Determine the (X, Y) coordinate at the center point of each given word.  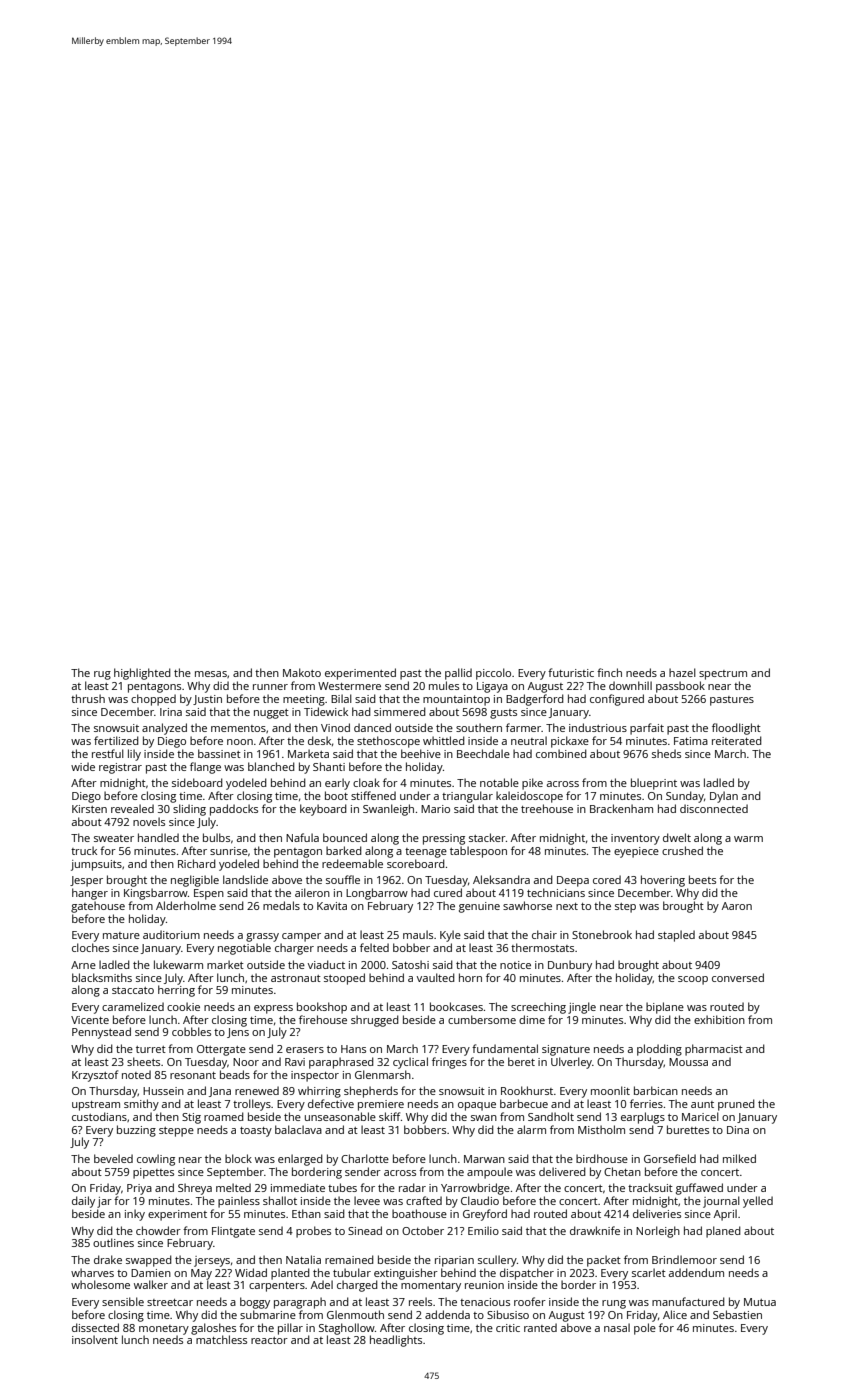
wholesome (100, 1284)
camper (301, 937)
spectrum (723, 675)
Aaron (737, 906)
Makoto (302, 672)
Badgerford (535, 700)
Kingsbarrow (156, 894)
